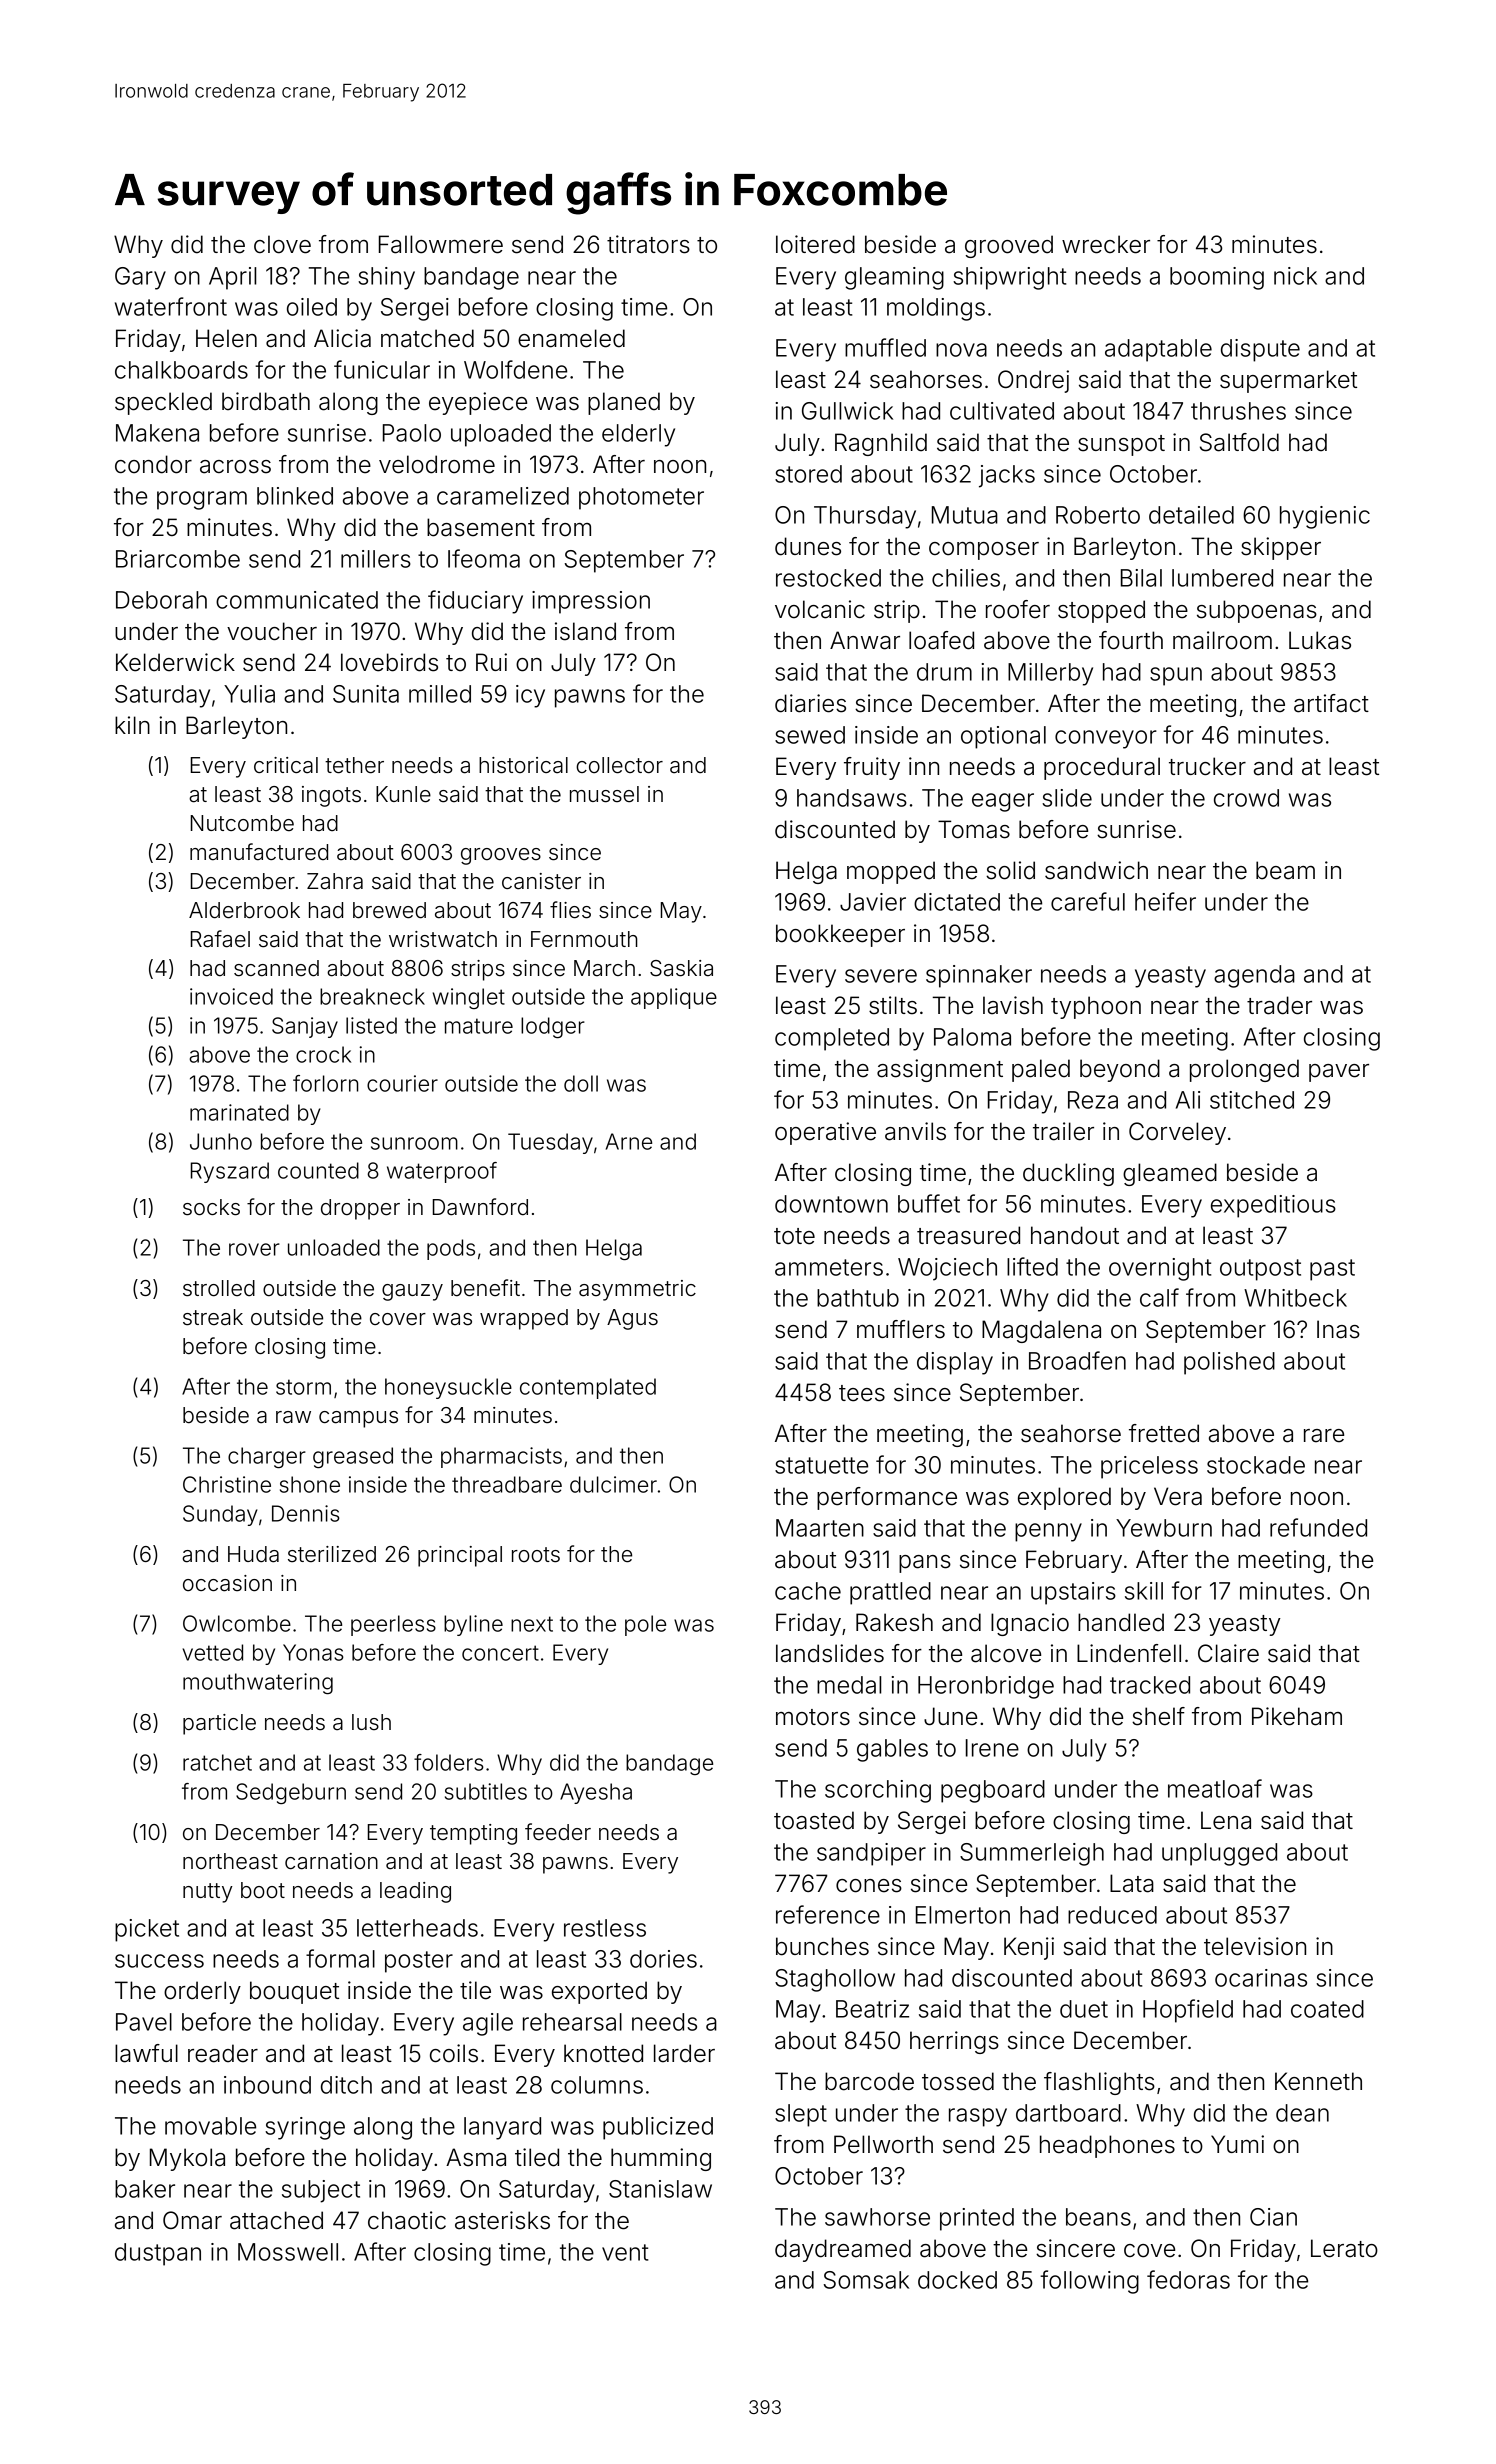  I want to click on coils, so click(454, 2053).
